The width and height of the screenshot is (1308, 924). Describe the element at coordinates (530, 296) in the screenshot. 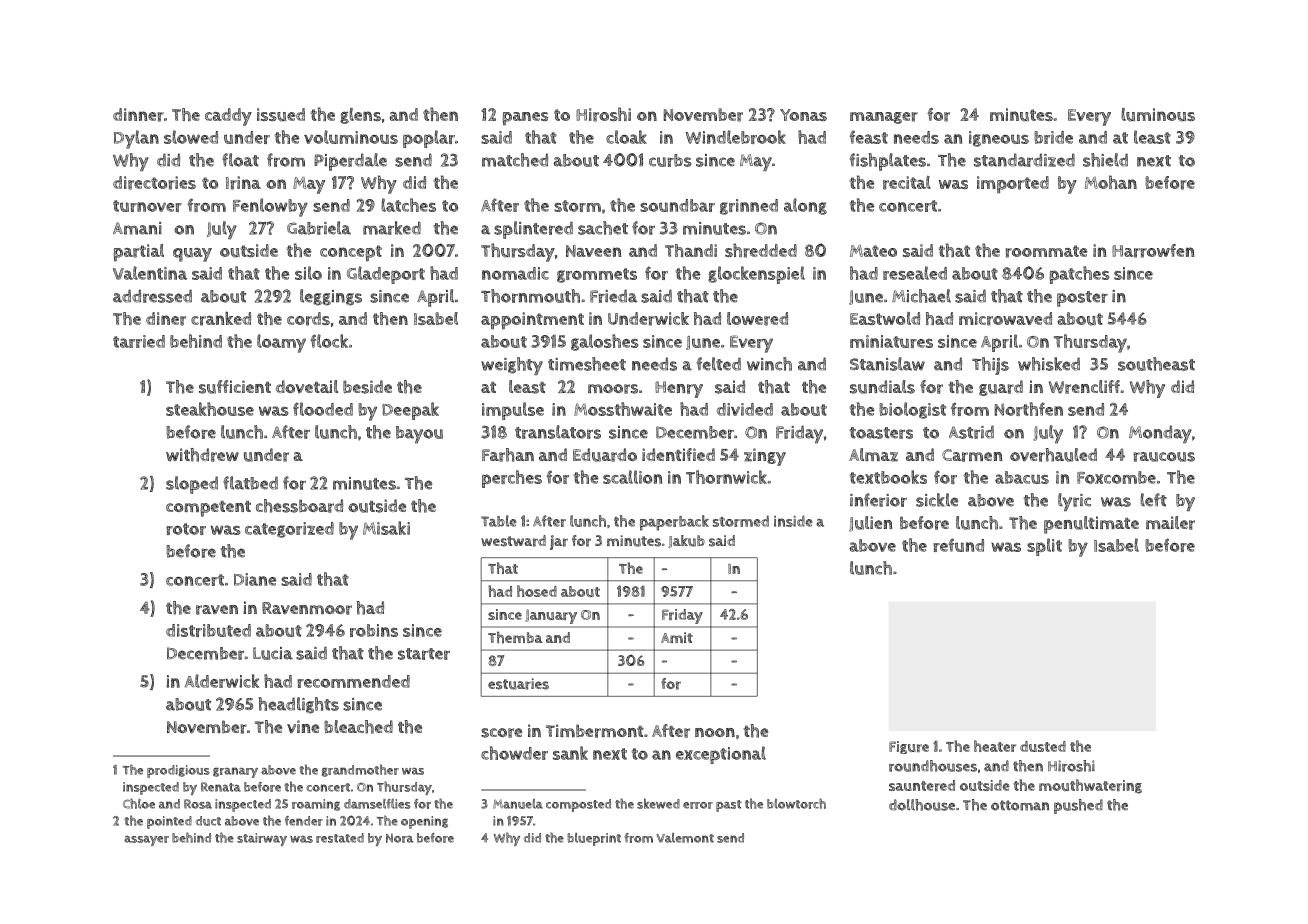

I see `Thornmouth` at that location.
